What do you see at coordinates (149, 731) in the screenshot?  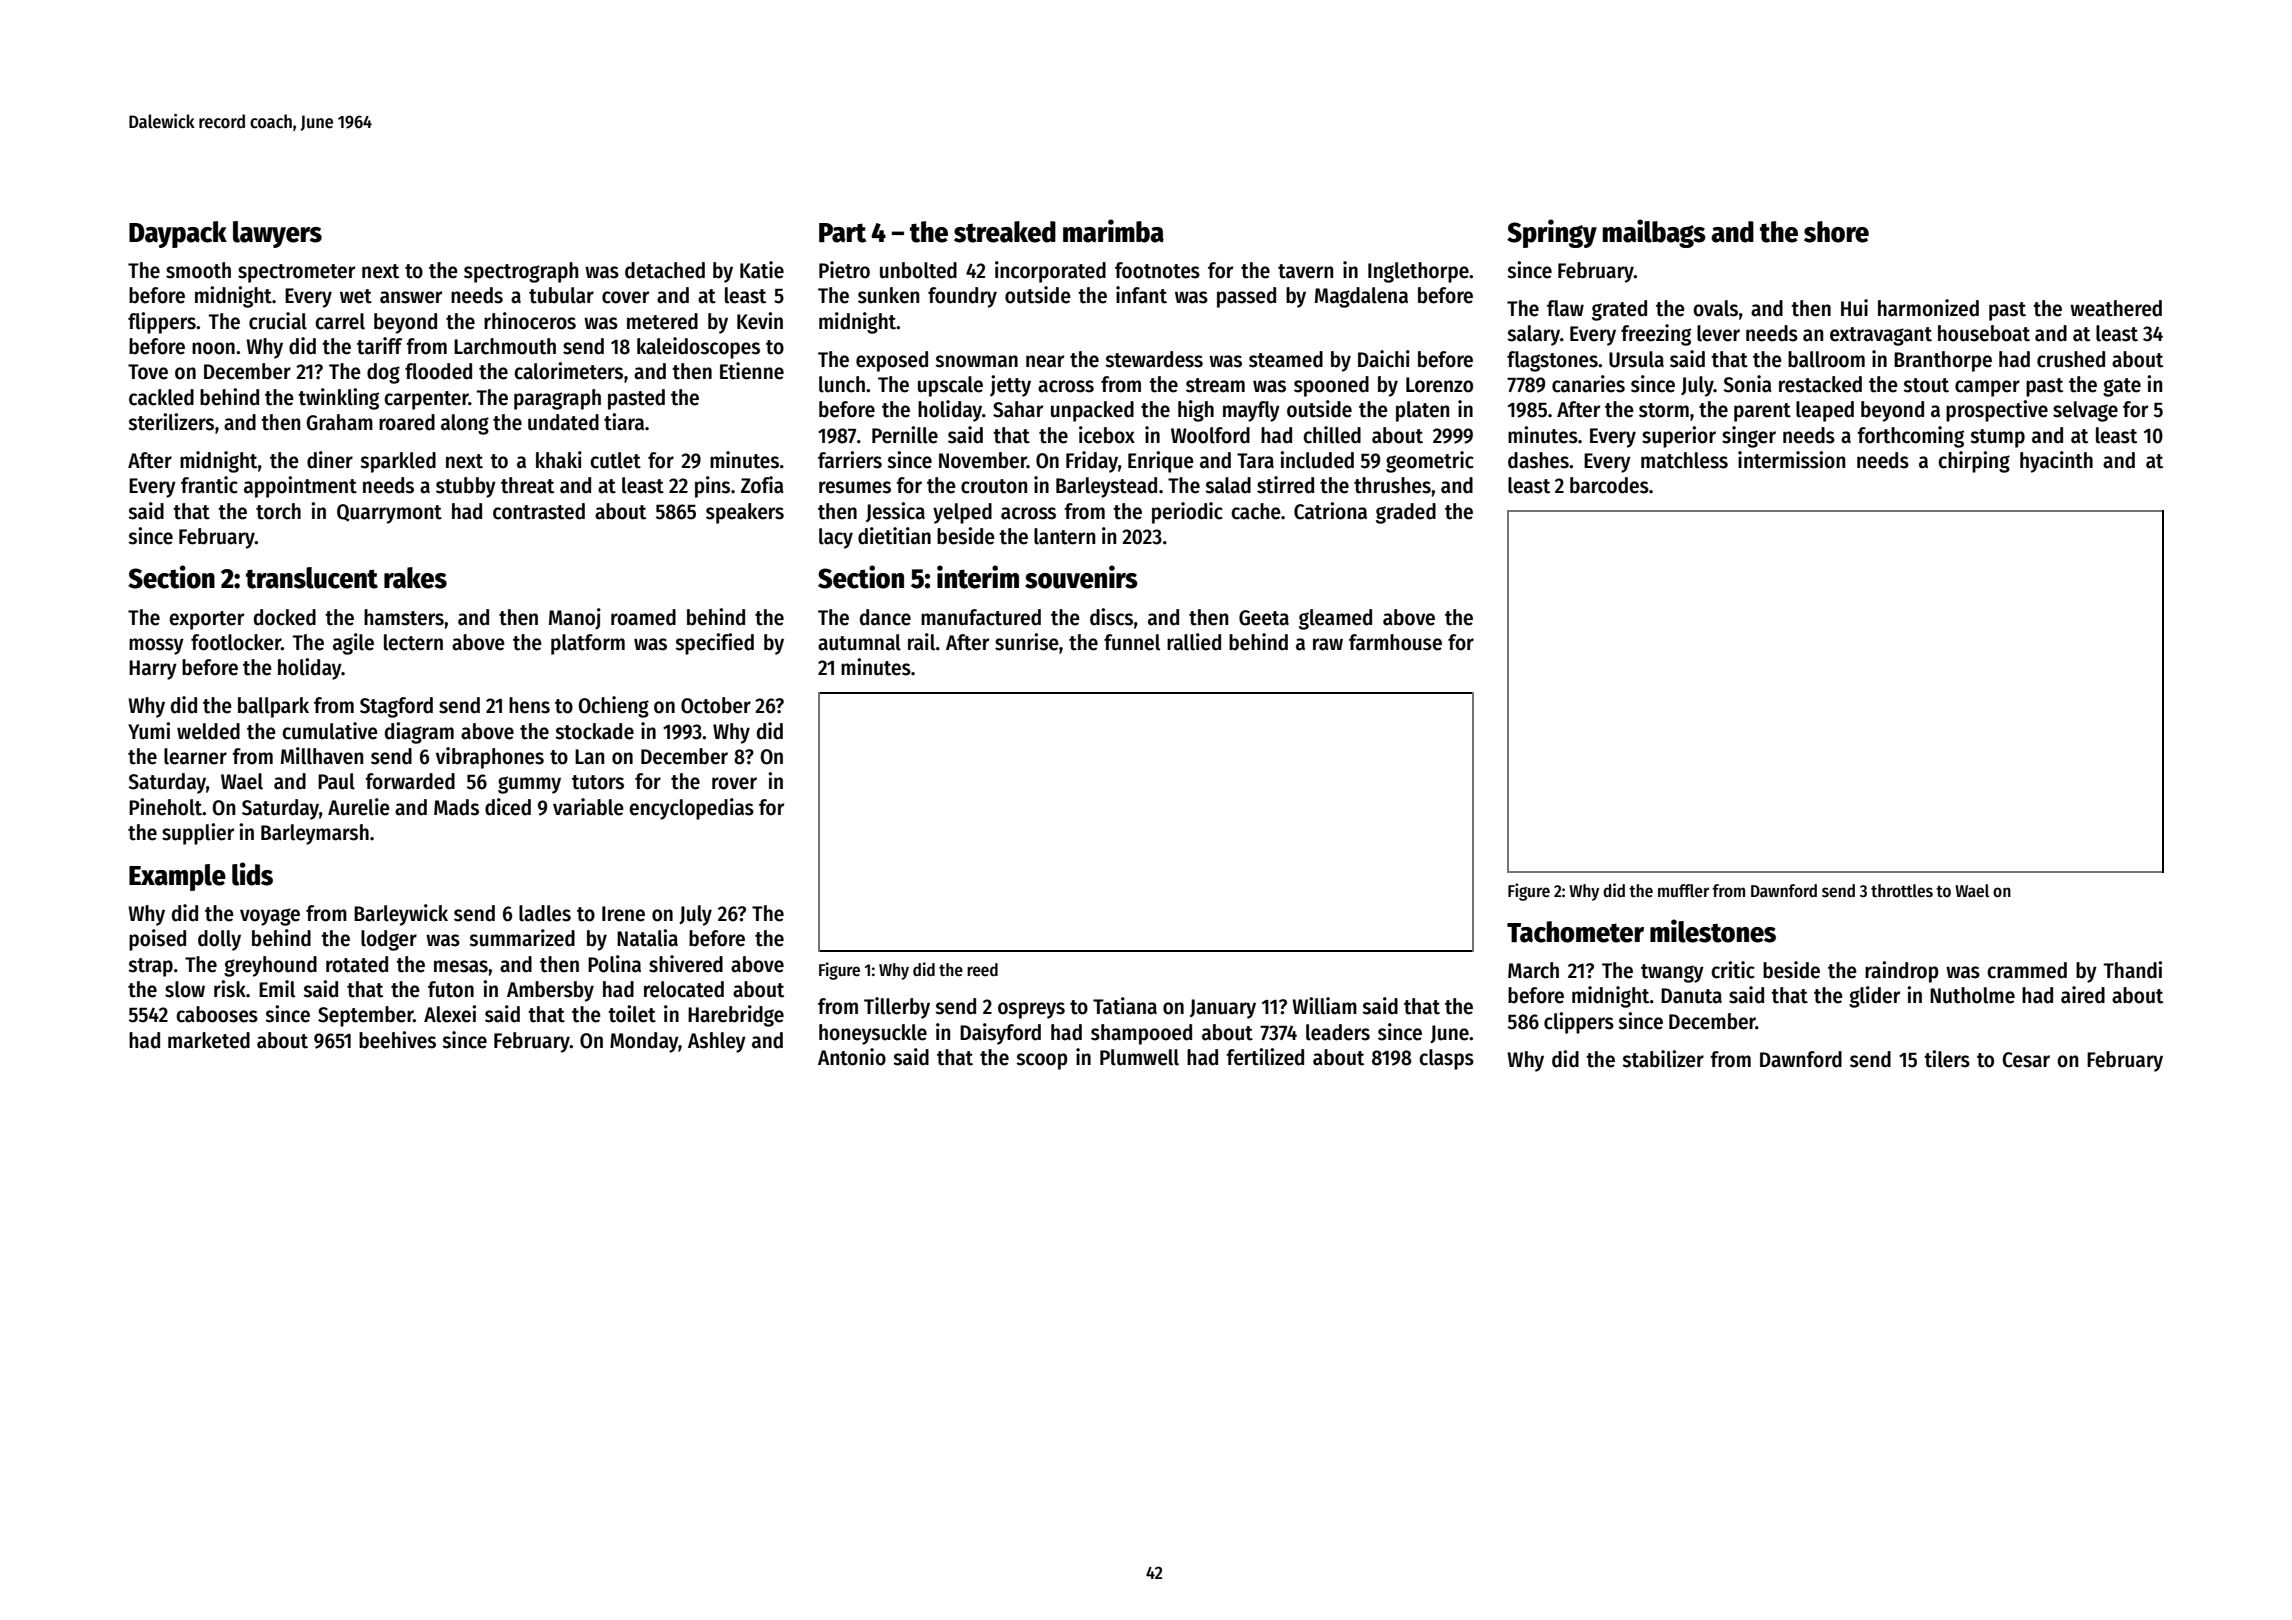 I see `Yumi` at bounding box center [149, 731].
